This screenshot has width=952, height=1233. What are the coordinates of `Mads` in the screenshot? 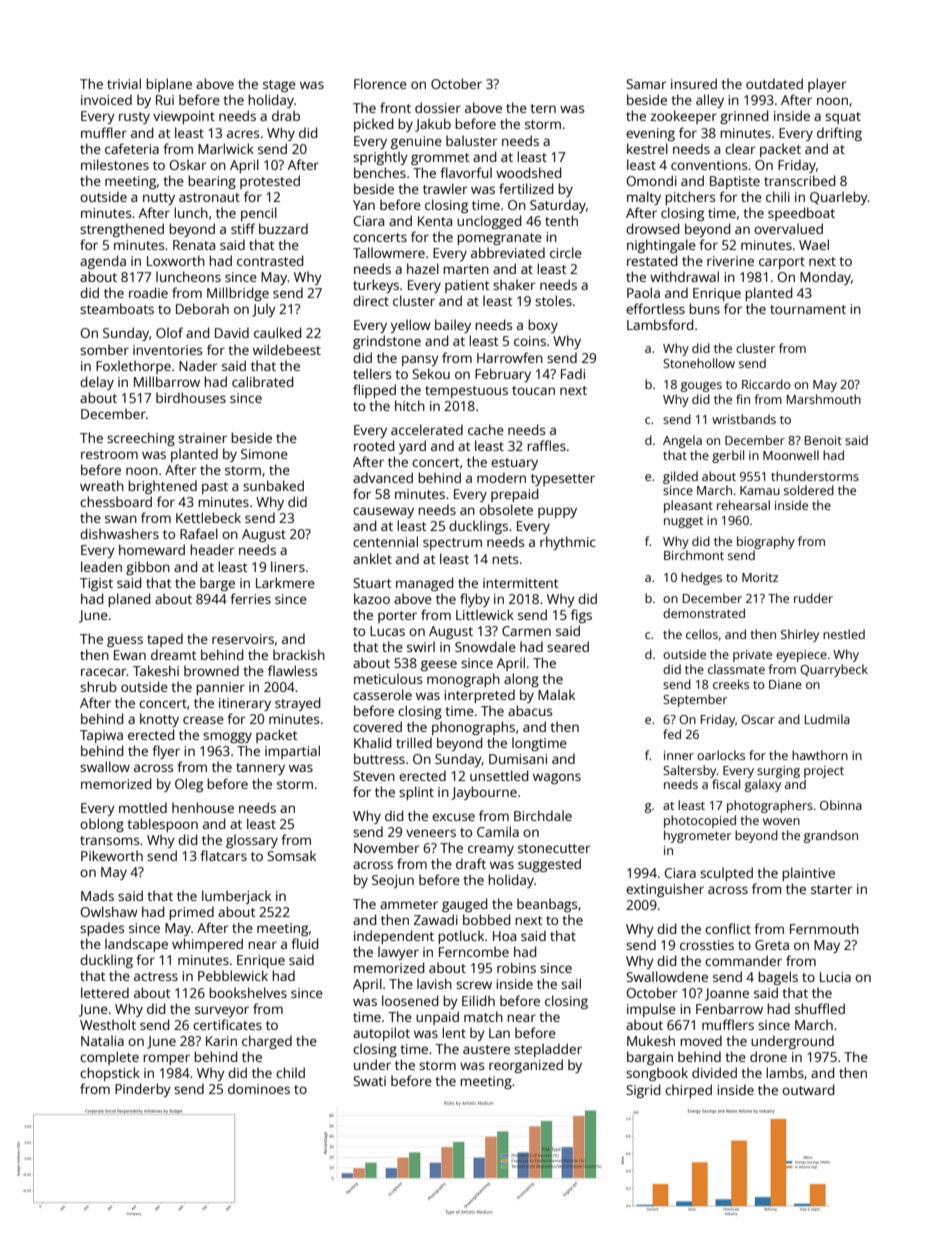 It's located at (97, 895).
